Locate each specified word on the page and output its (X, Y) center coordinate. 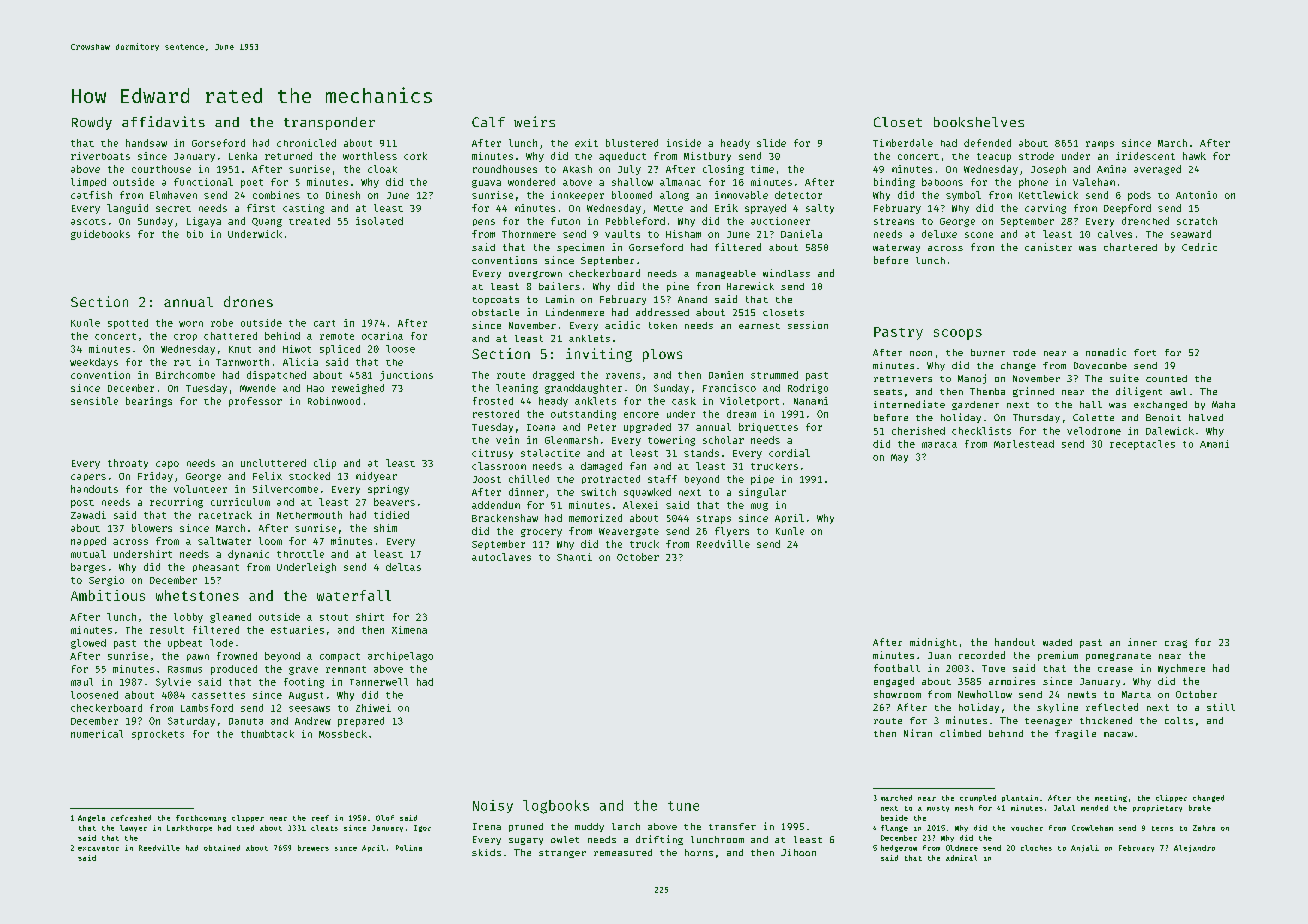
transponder (329, 123)
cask (684, 401)
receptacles (1142, 445)
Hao (315, 388)
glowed (88, 644)
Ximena (409, 630)
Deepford (1127, 209)
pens (484, 222)
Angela (91, 818)
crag (1176, 644)
